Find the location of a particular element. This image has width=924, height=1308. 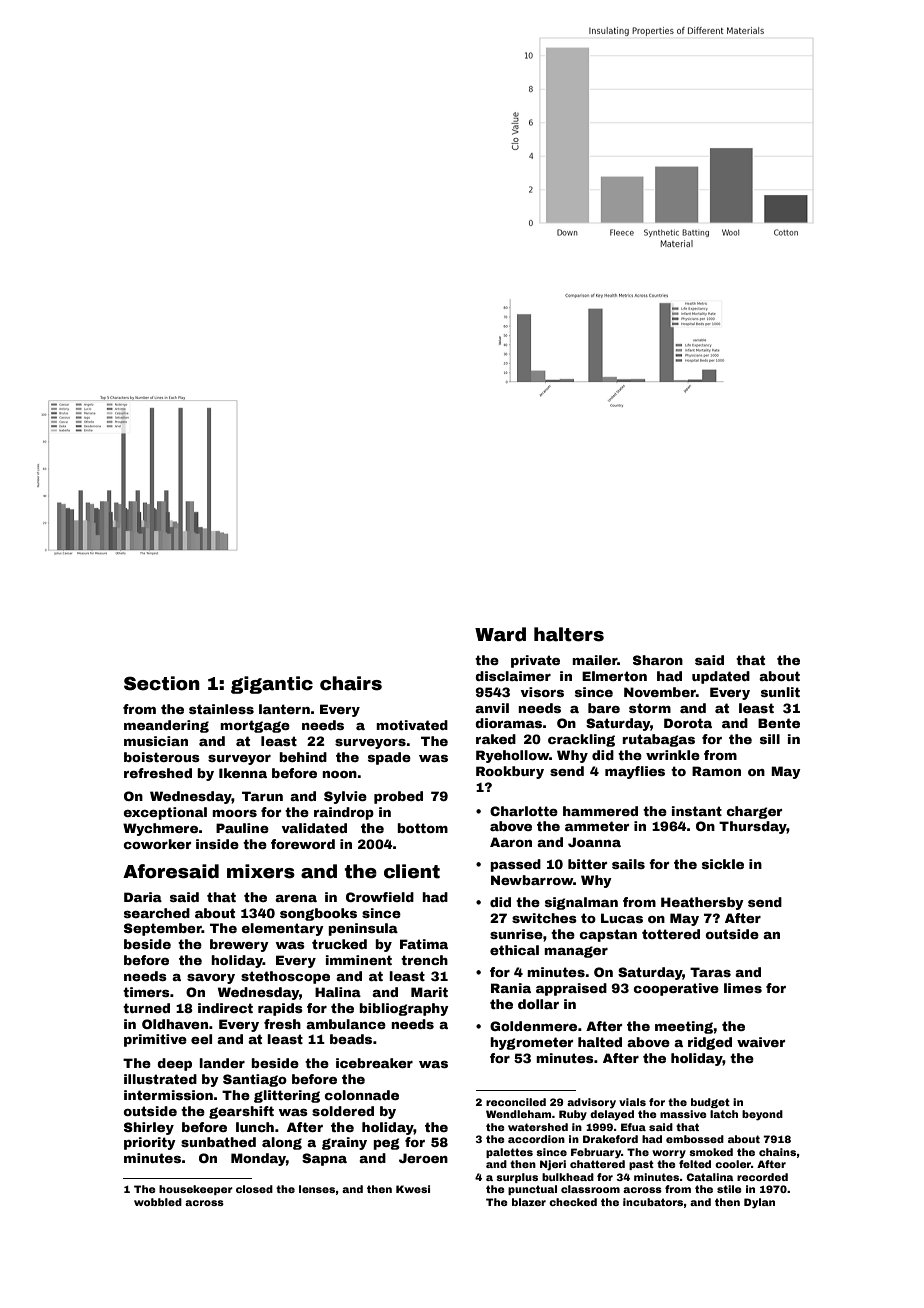

closed is located at coordinates (254, 1189).
